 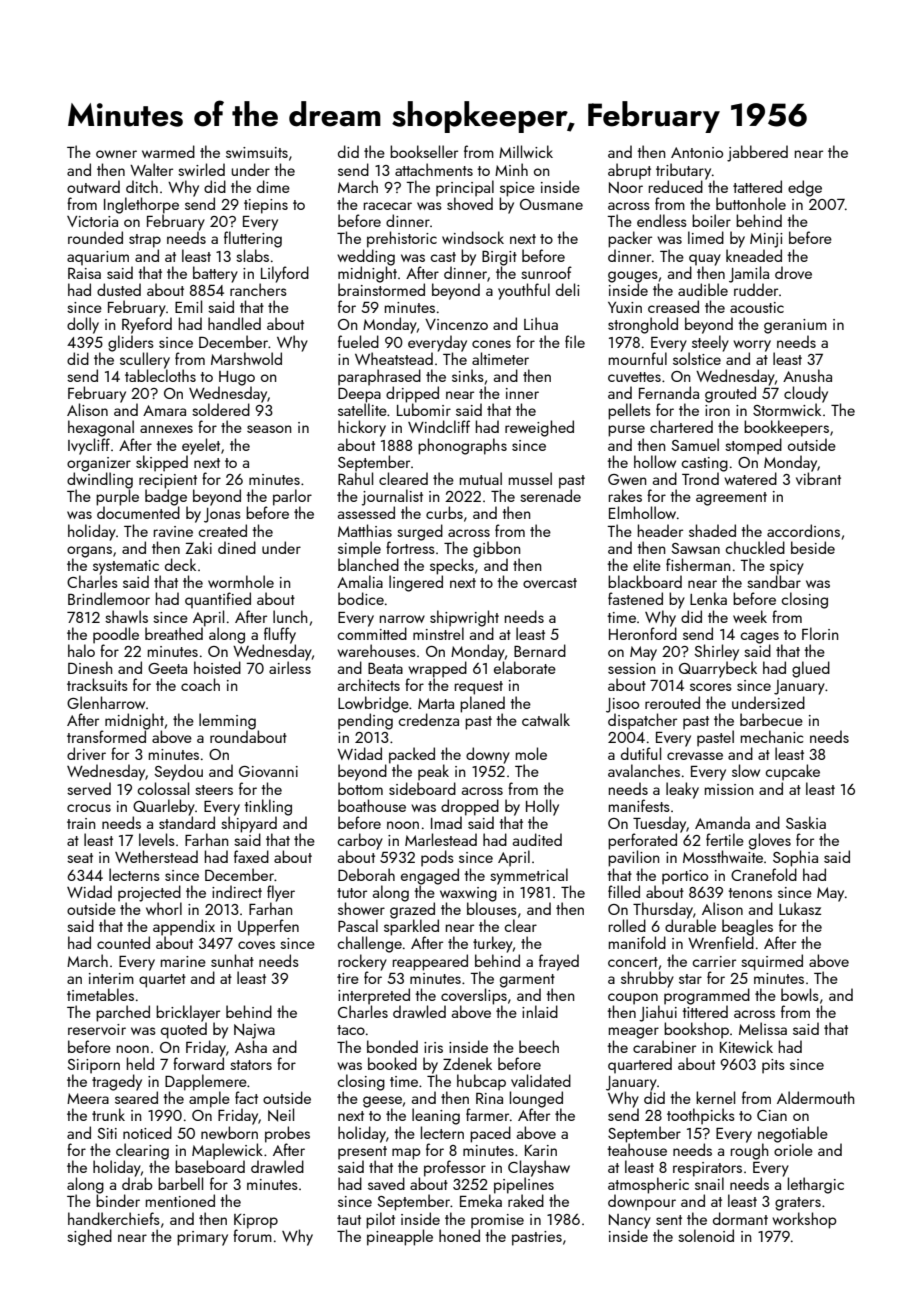 What do you see at coordinates (703, 289) in the image?
I see `audible` at bounding box center [703, 289].
